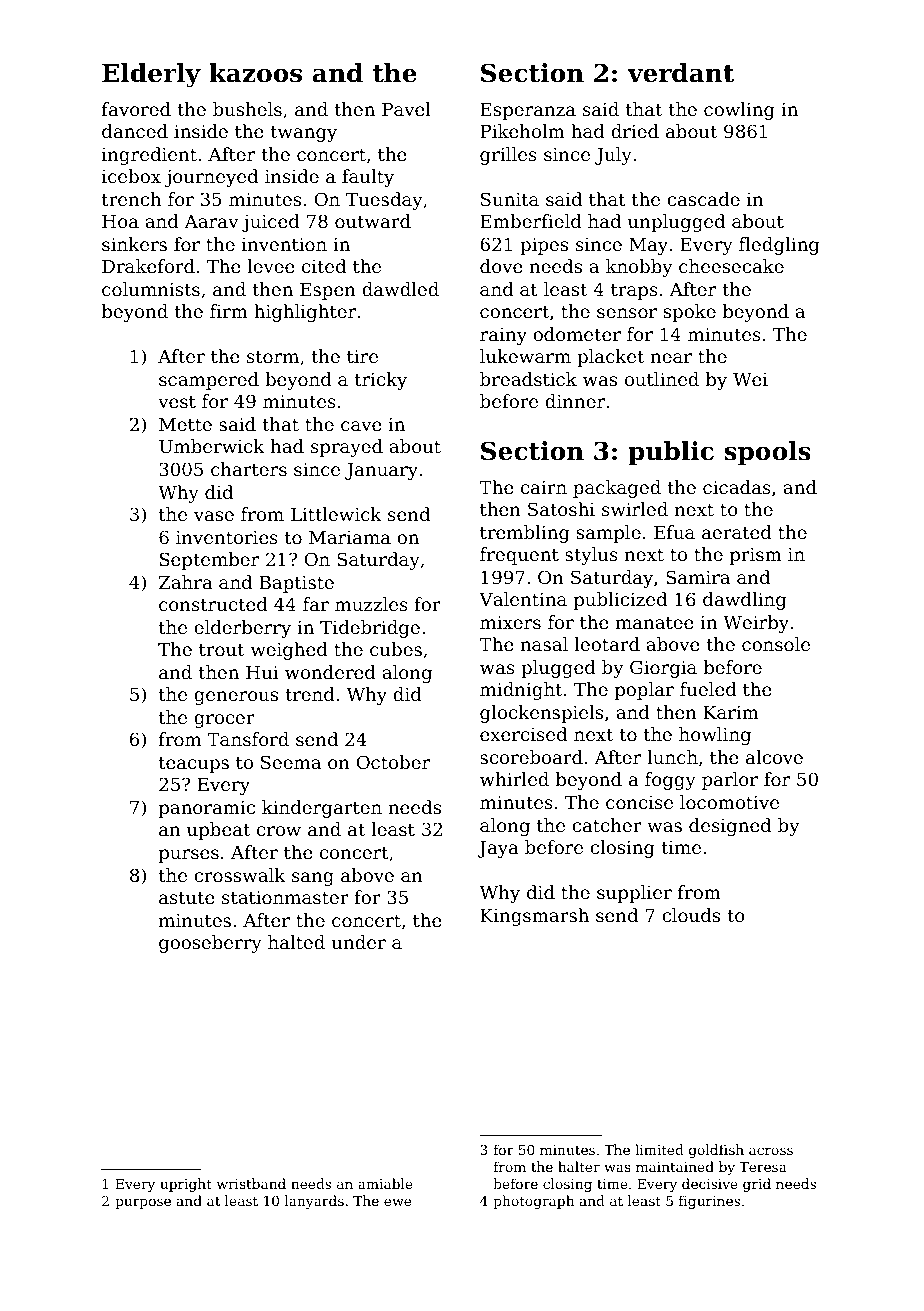 The image size is (924, 1311). Describe the element at coordinates (151, 75) in the screenshot. I see `Elderly` at that location.
